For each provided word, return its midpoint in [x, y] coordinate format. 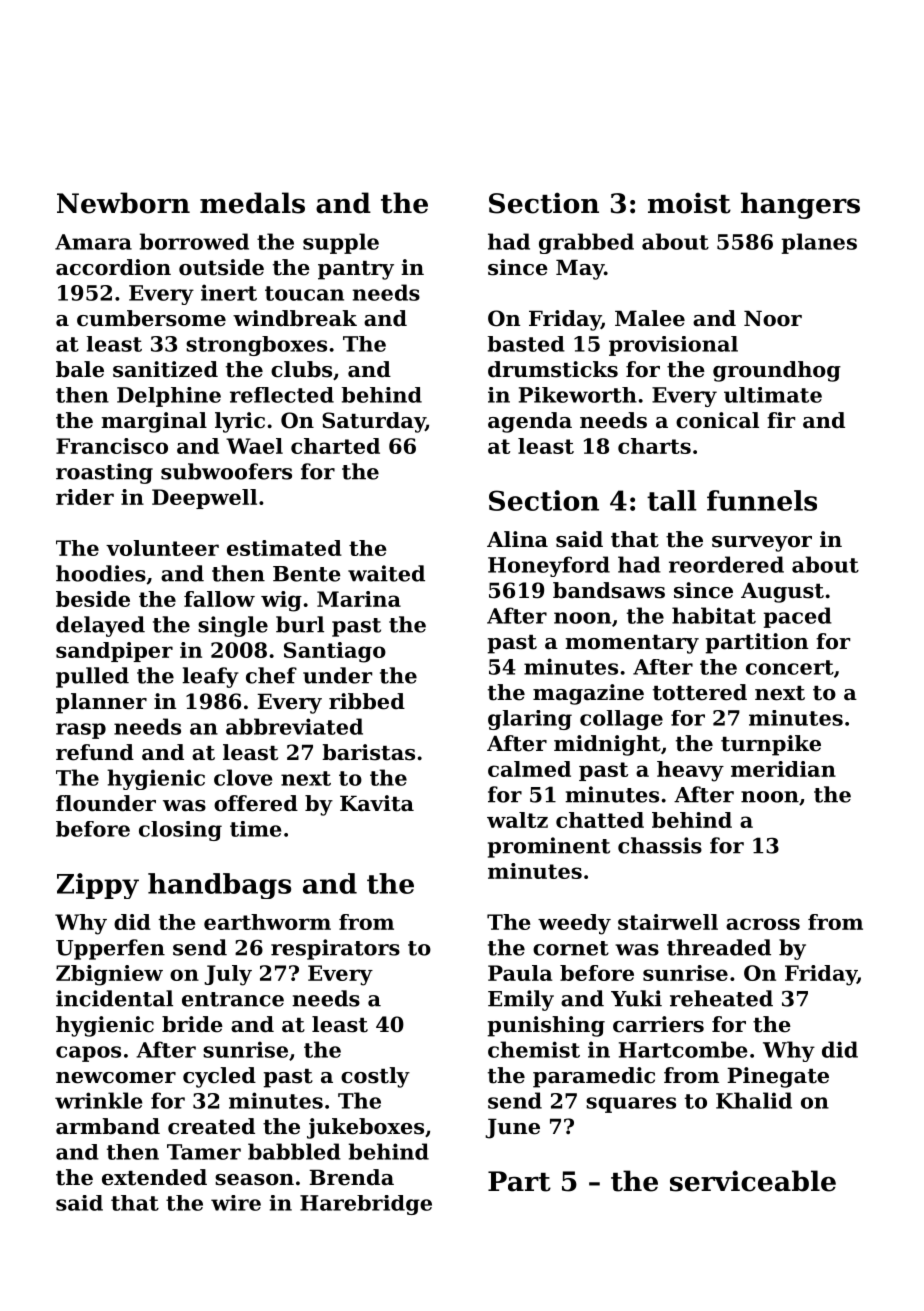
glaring [530, 720]
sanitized [165, 369]
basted [526, 344]
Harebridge [366, 1205]
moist [689, 203]
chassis [660, 845]
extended [154, 1177]
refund [95, 752]
